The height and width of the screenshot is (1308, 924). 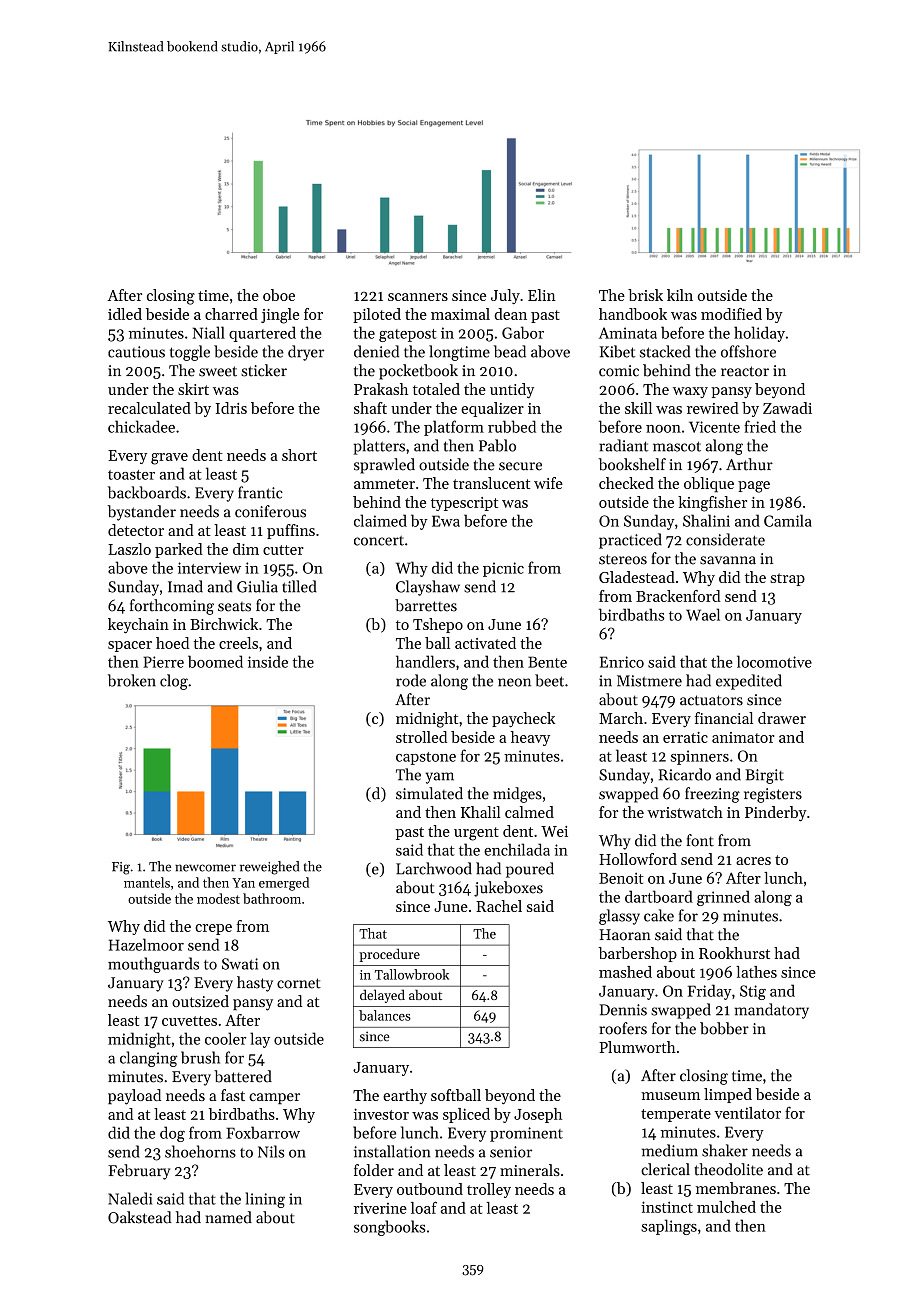 What do you see at coordinates (426, 605) in the screenshot?
I see `barrettes` at bounding box center [426, 605].
